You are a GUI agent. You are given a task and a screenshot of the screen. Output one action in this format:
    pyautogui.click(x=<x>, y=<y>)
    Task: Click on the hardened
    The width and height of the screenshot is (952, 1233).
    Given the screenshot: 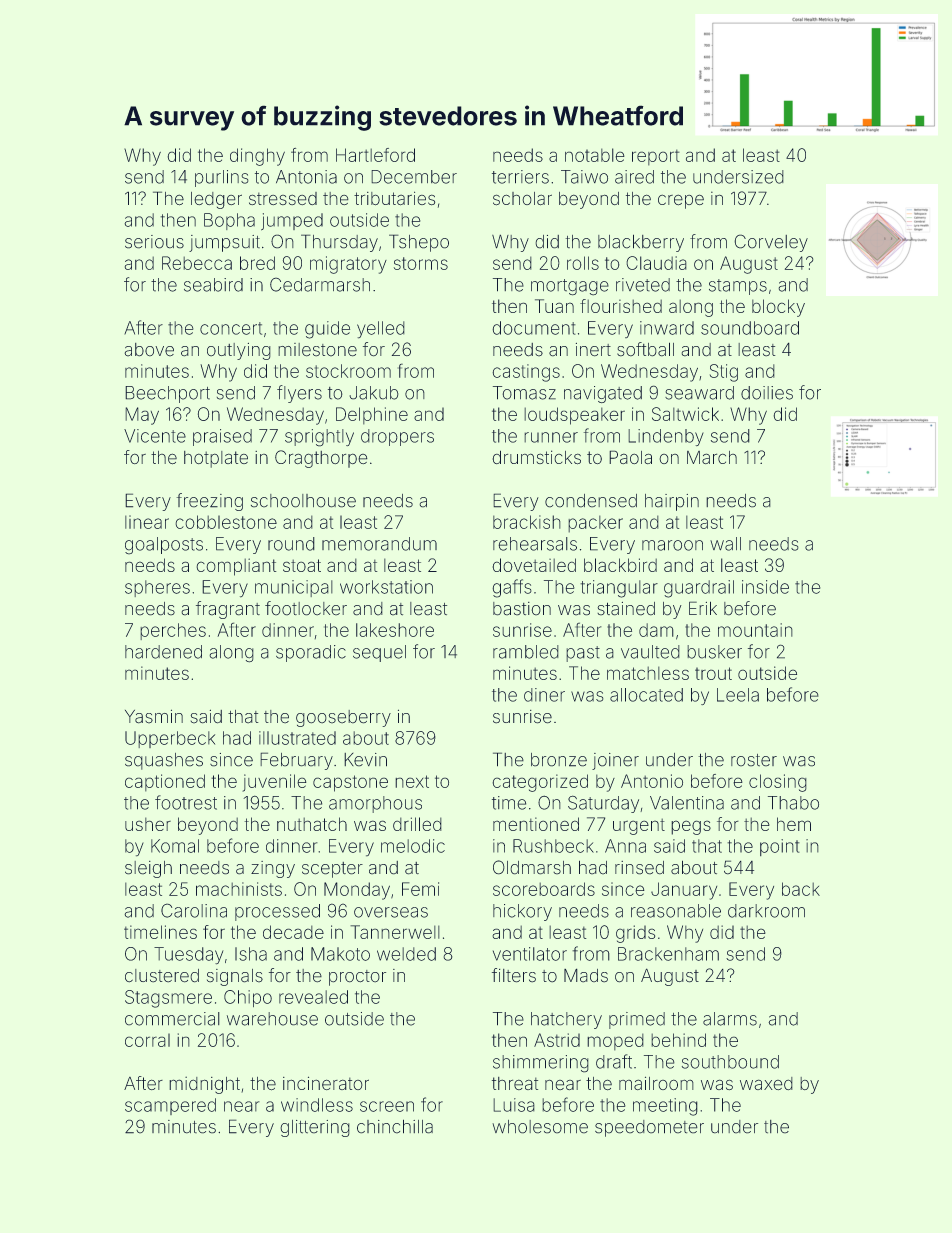 What is the action you would take?
    pyautogui.click(x=163, y=652)
